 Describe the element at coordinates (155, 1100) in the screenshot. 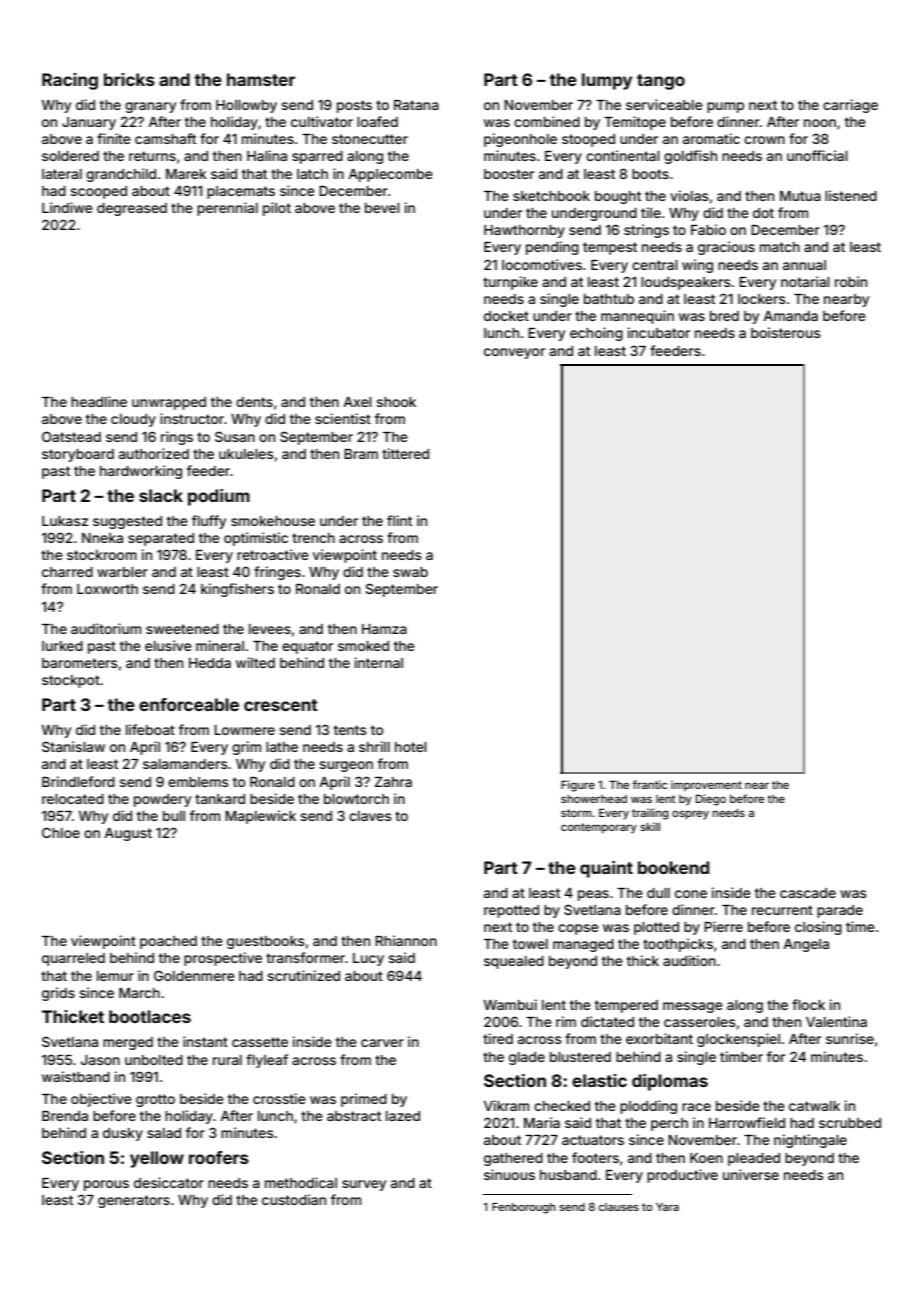

I see `grotto` at that location.
